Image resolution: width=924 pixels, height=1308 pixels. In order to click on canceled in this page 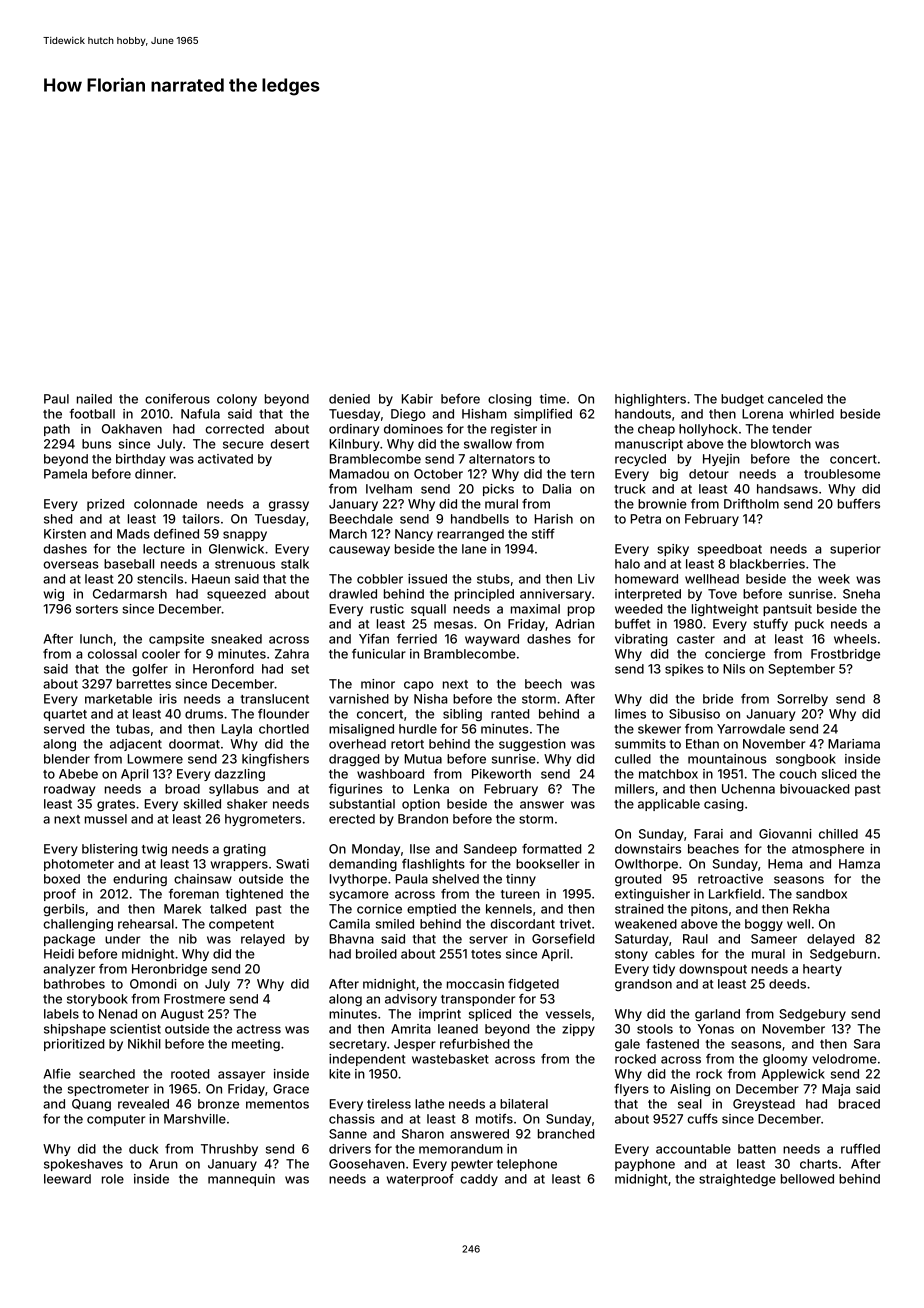, I will do `click(795, 399)`.
